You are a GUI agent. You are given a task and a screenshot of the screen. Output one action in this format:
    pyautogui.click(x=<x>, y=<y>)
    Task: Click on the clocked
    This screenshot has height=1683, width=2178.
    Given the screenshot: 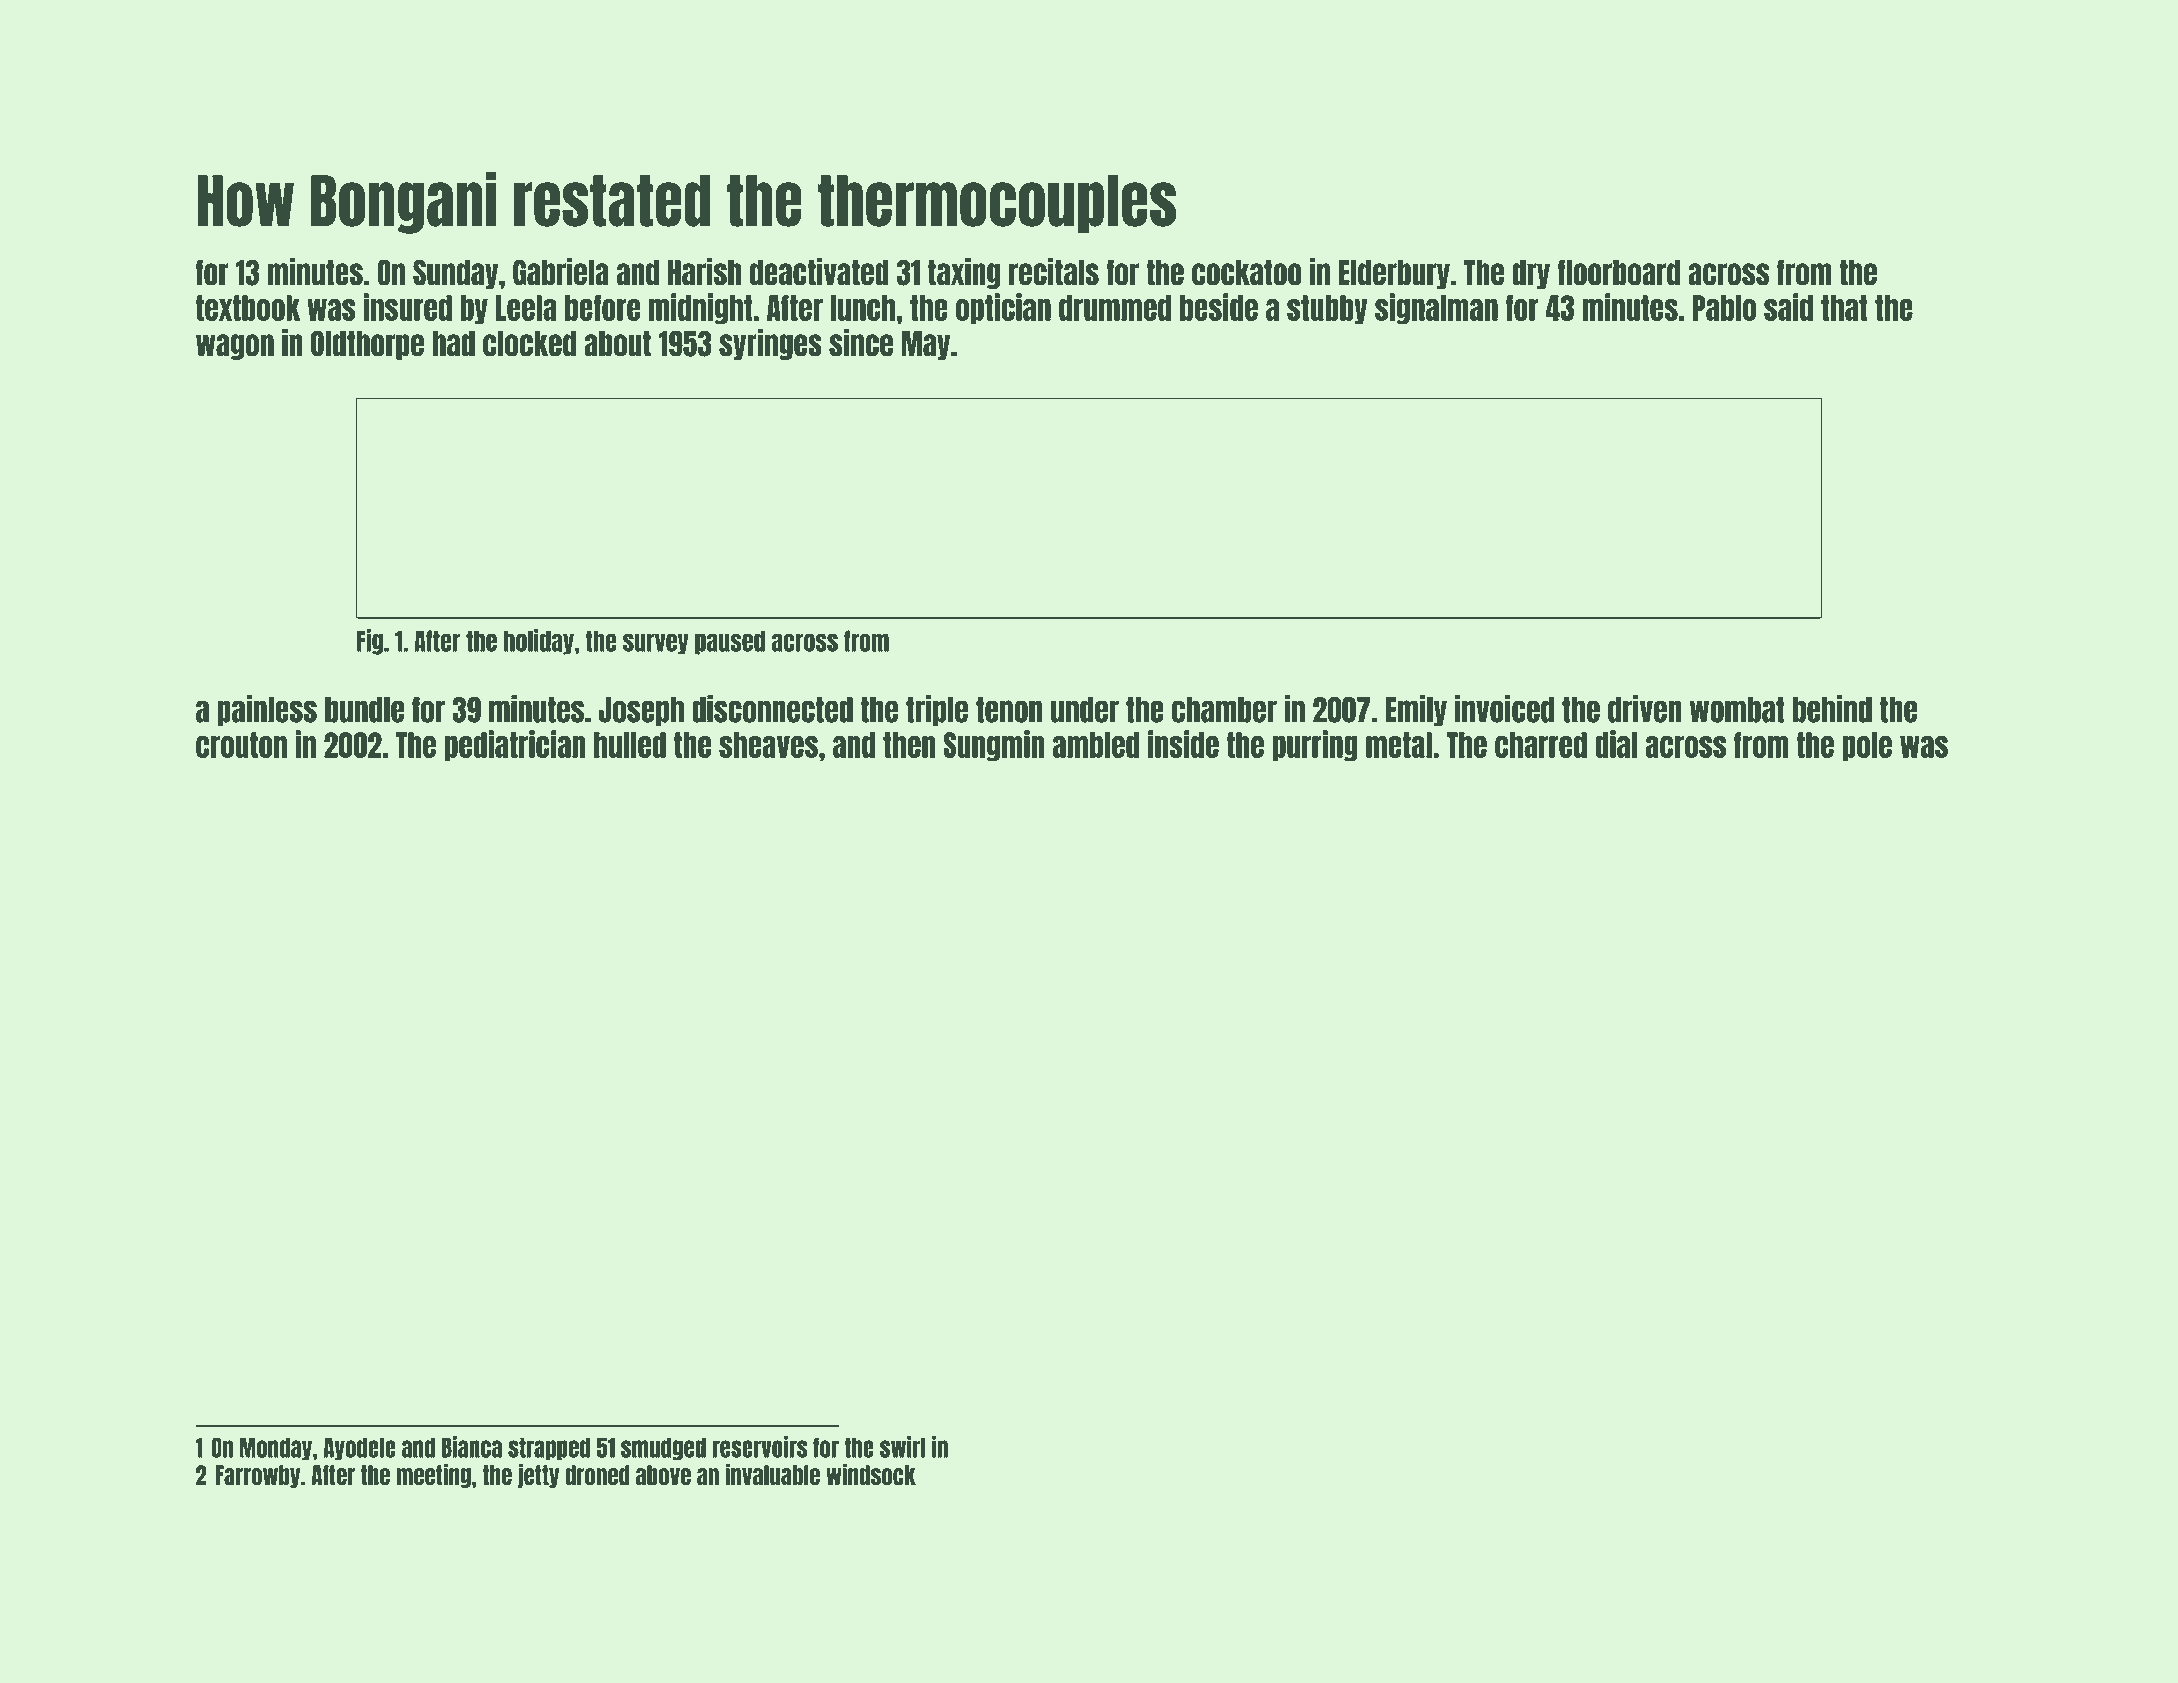 What is the action you would take?
    pyautogui.click(x=529, y=344)
